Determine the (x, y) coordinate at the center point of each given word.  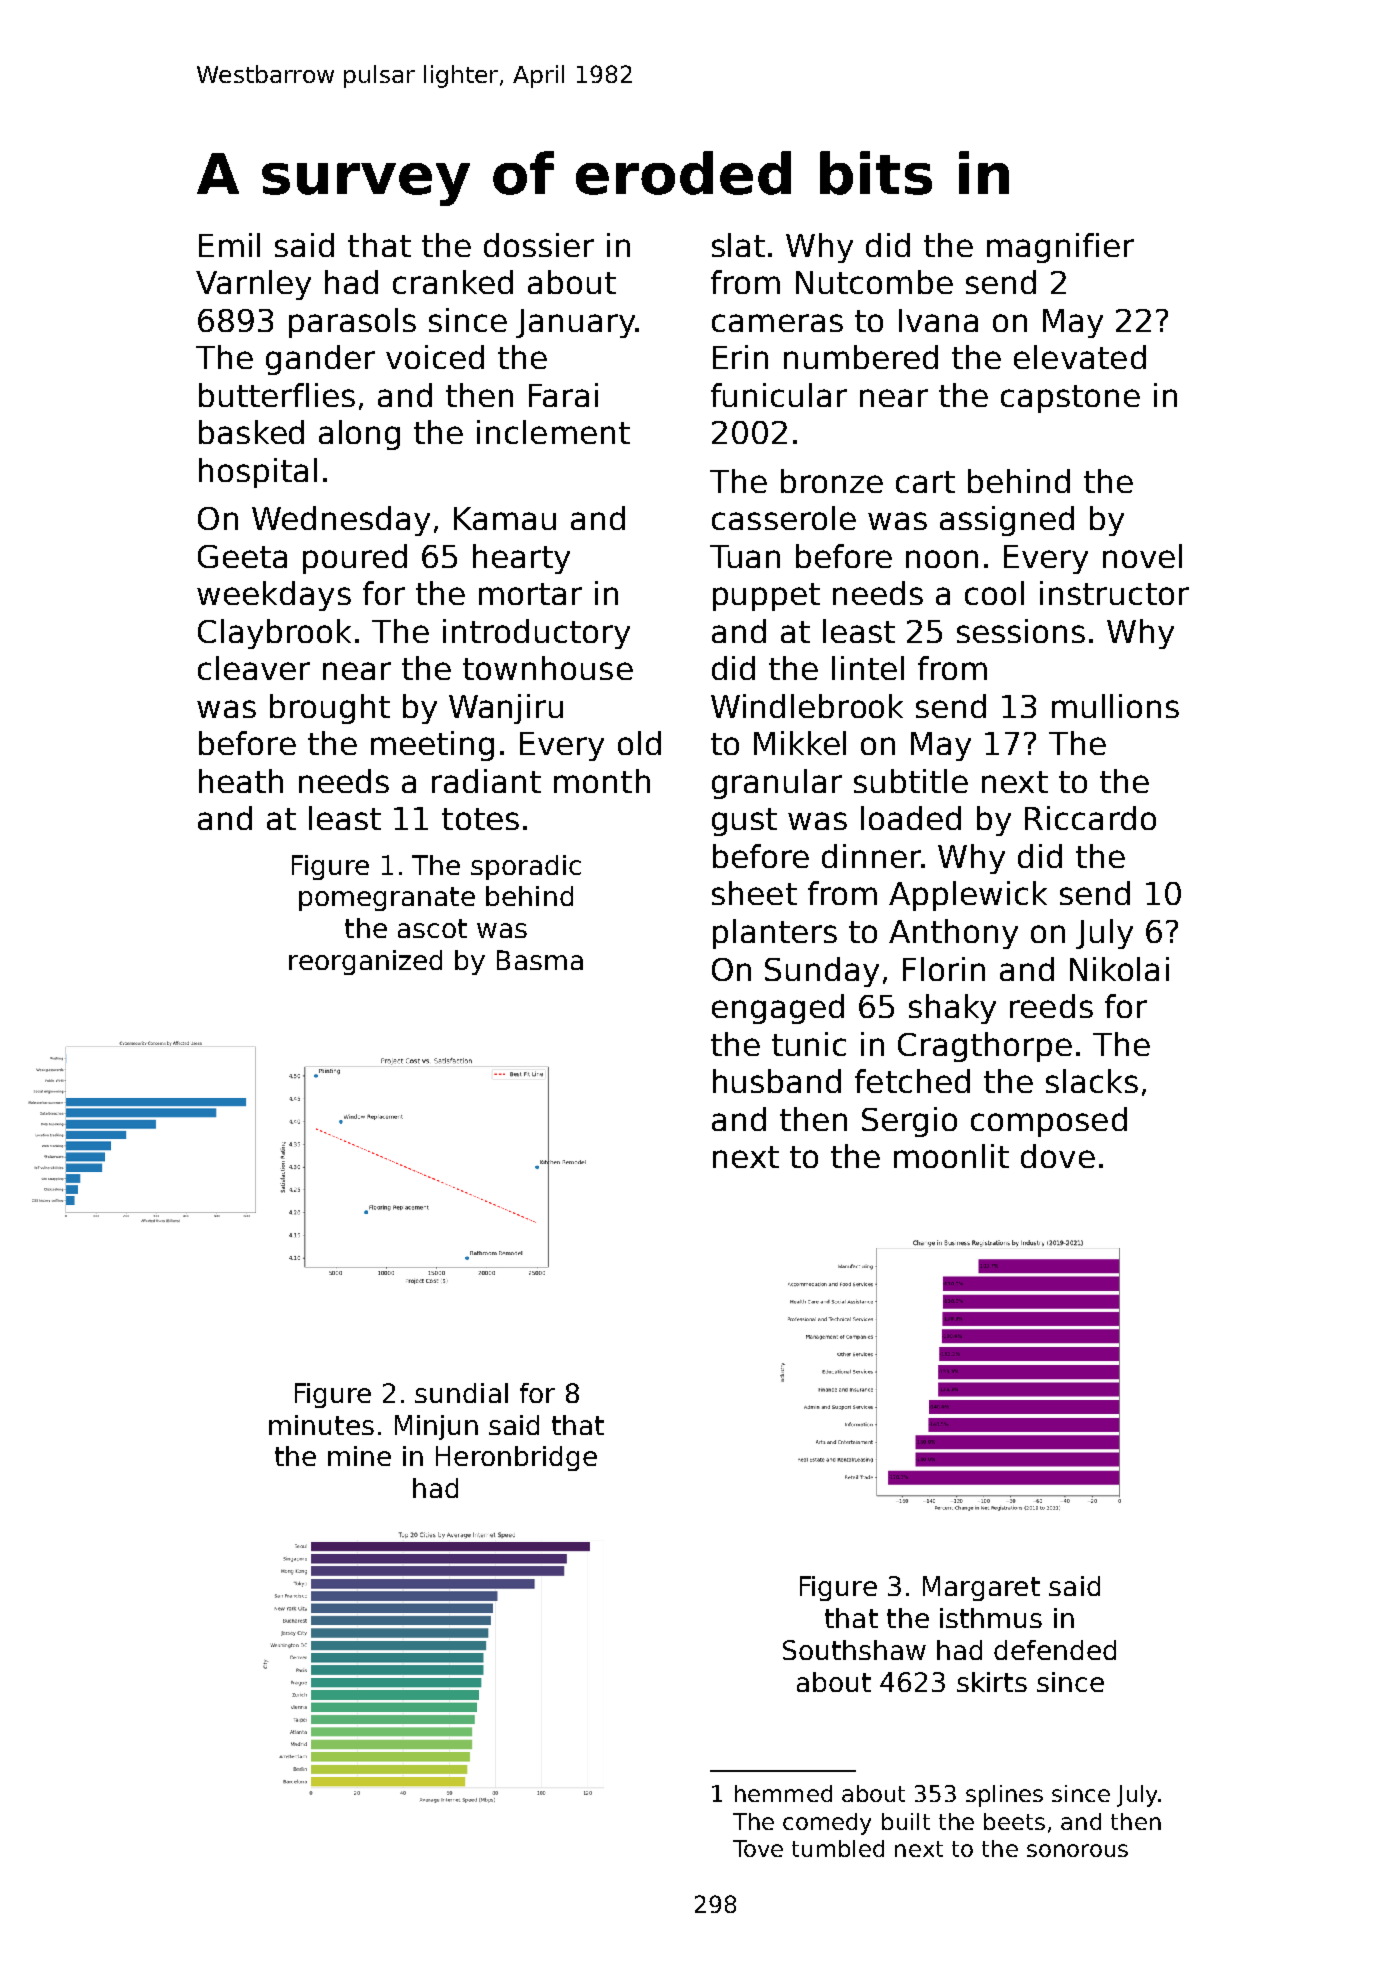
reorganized (365, 962)
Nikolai (1119, 969)
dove (1058, 1156)
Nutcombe (874, 282)
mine (359, 1456)
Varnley (253, 285)
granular (777, 784)
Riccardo (1090, 818)
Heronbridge (516, 1458)
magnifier (1060, 248)
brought (330, 709)
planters (775, 934)
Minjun (436, 1427)
